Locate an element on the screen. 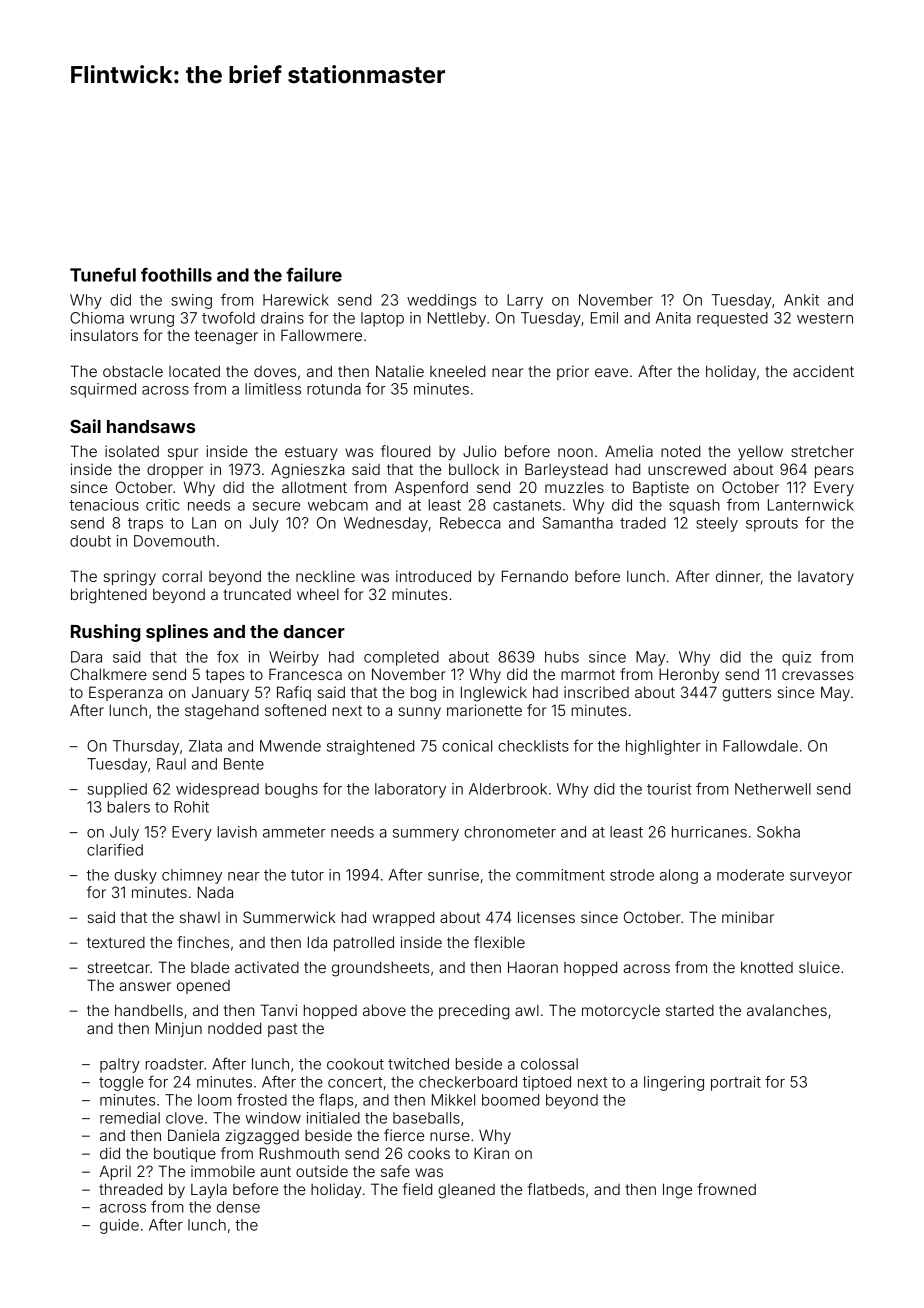 This screenshot has height=1308, width=924. flatbeds is located at coordinates (556, 1189).
